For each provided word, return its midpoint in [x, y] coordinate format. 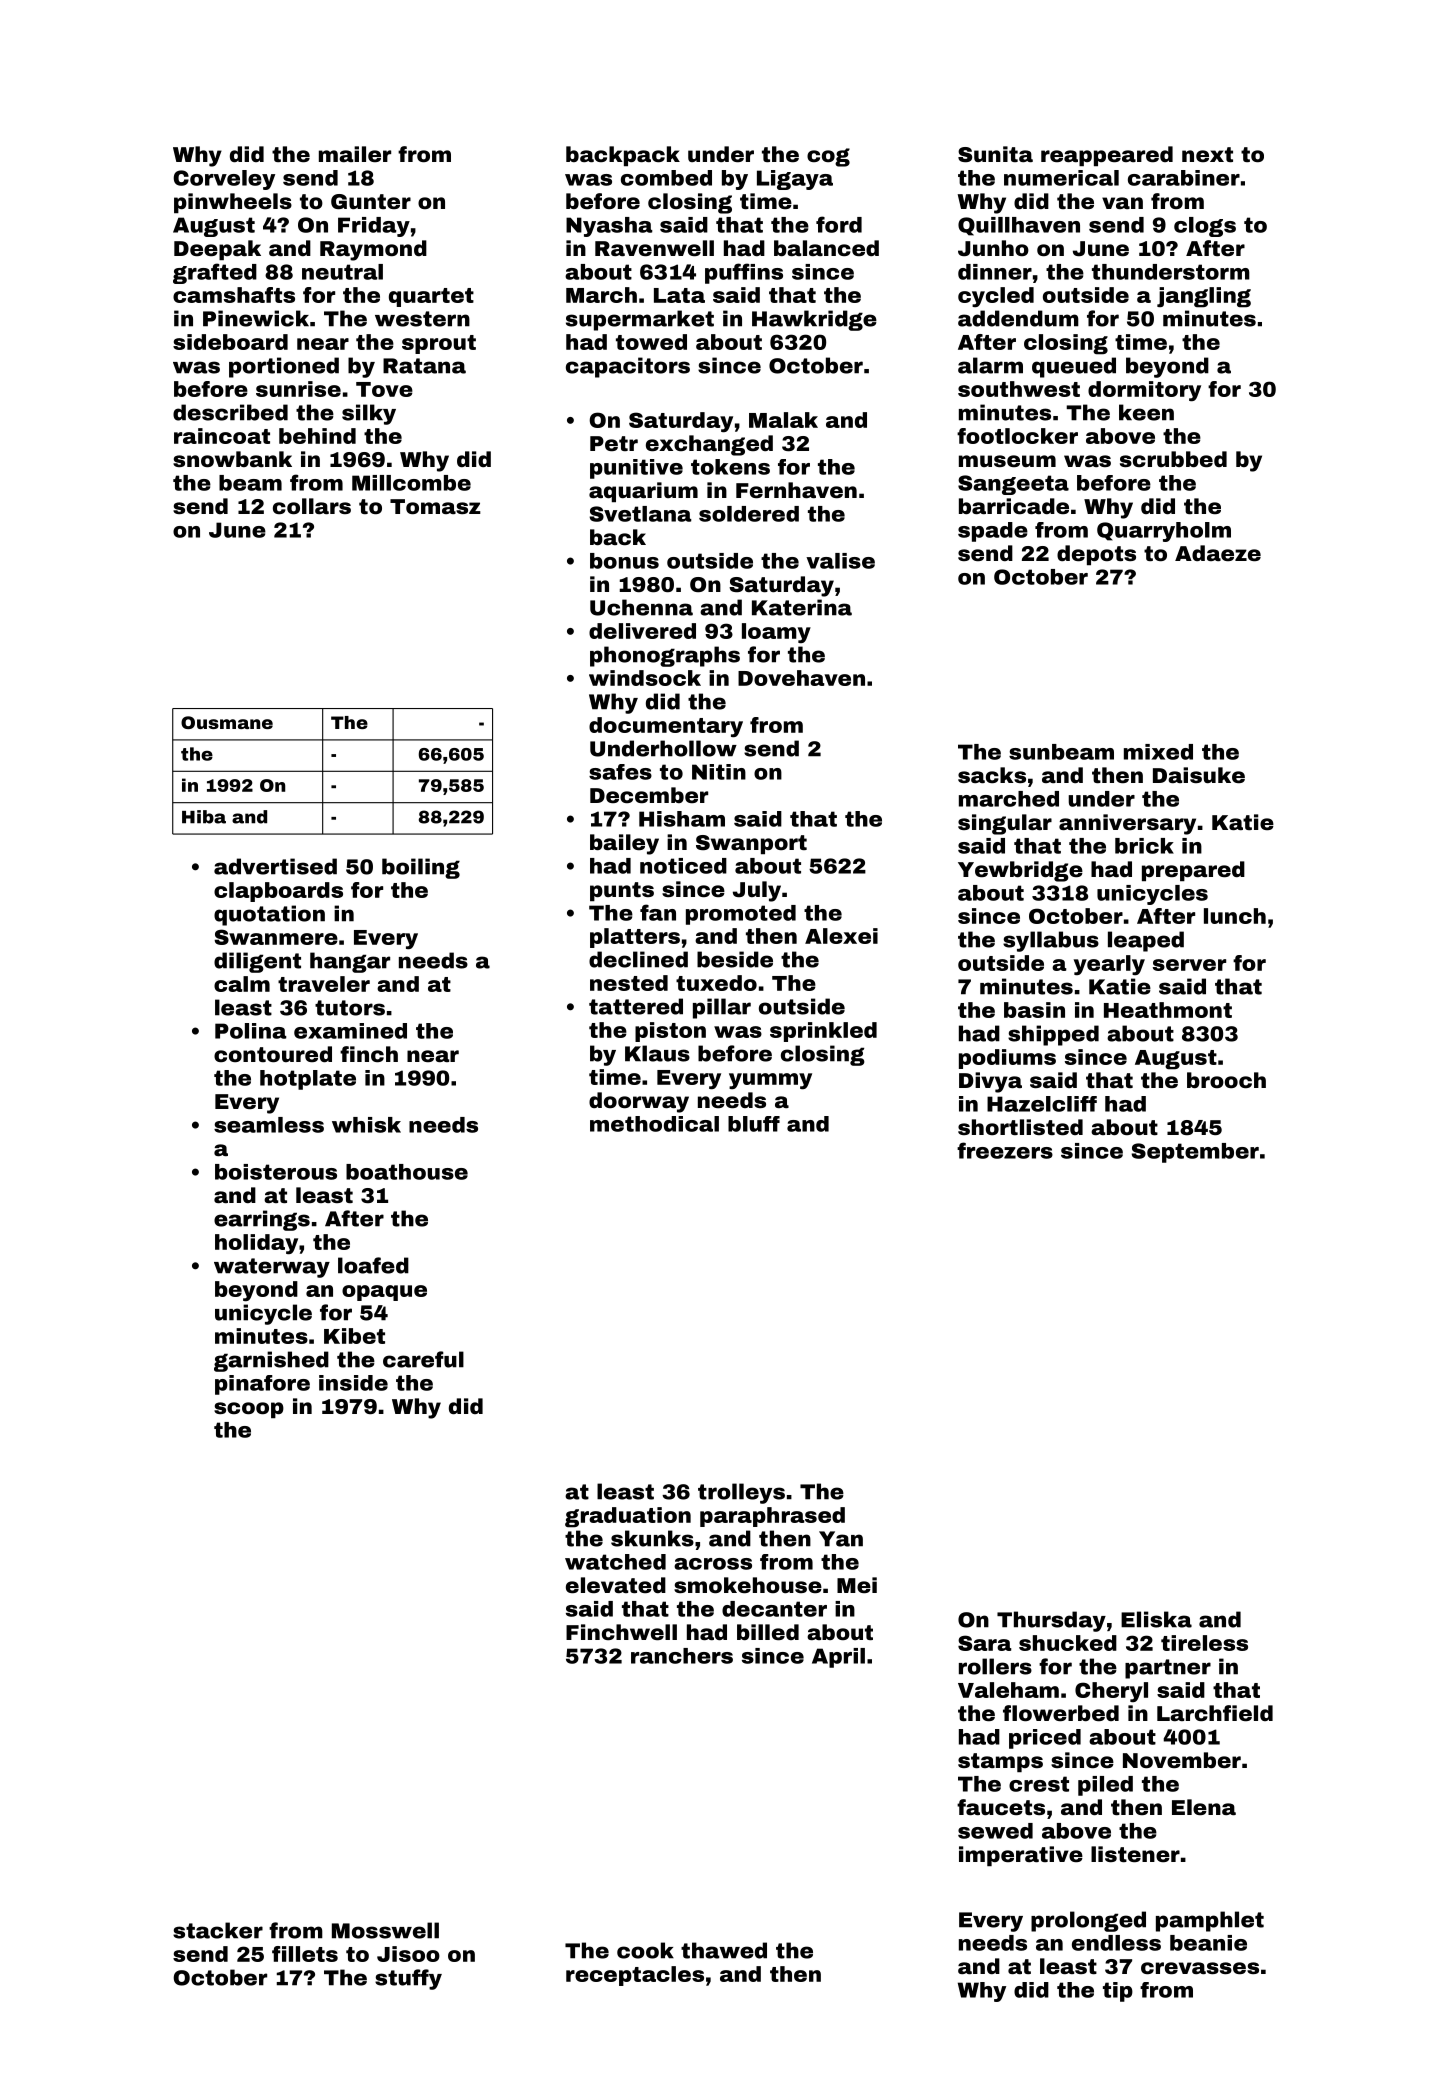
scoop [249, 1410]
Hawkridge [814, 320]
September [1195, 1153]
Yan [841, 1539]
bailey [624, 844]
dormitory [1144, 391]
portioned [284, 367]
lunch [1235, 916]
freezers [1005, 1150]
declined [638, 959]
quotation [269, 915]
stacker [218, 1930]
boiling [421, 868]
